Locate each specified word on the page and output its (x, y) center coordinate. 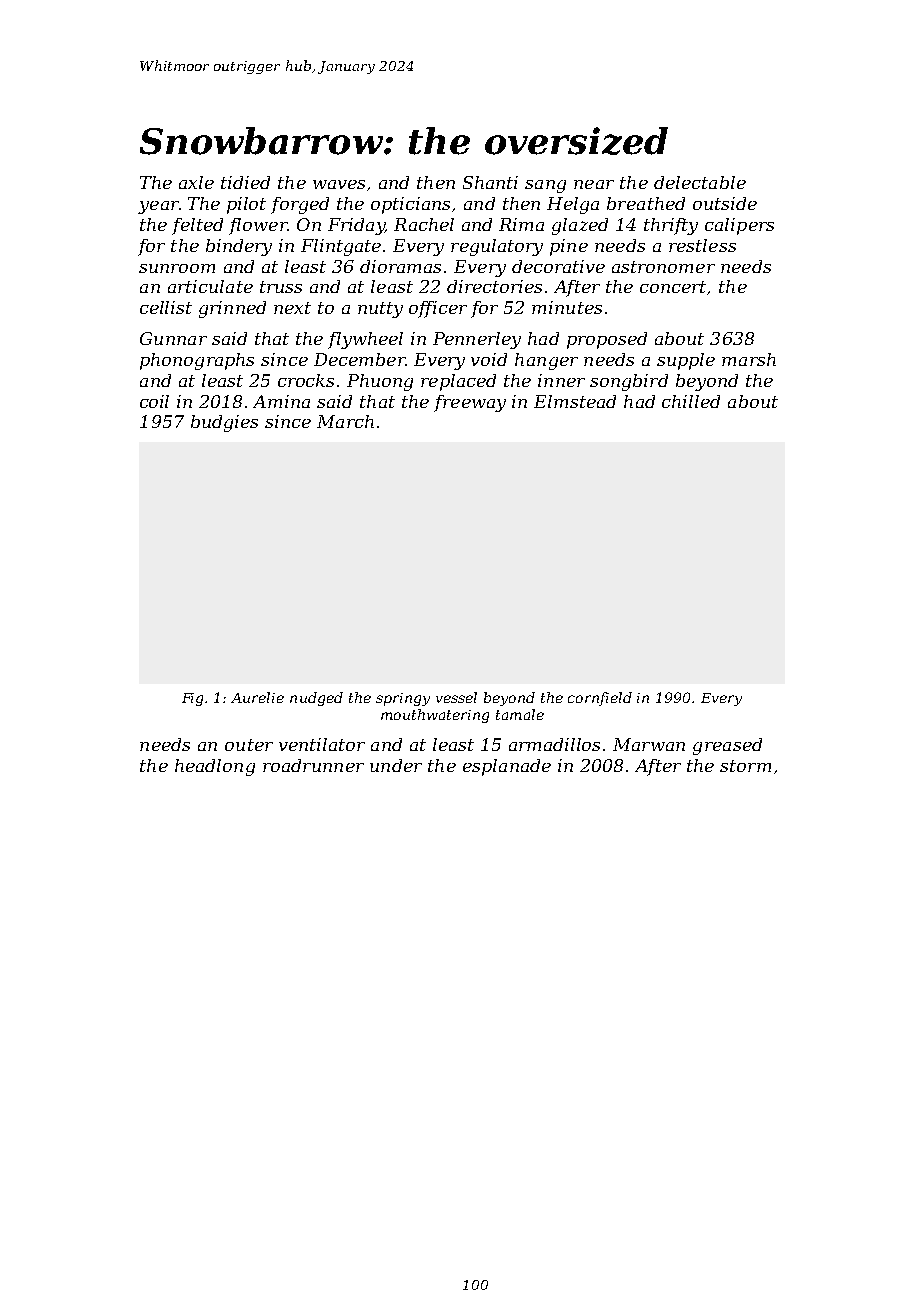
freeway (470, 403)
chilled (691, 401)
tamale (520, 714)
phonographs (197, 361)
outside (725, 203)
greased (727, 746)
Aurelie (257, 697)
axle (196, 182)
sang (545, 186)
